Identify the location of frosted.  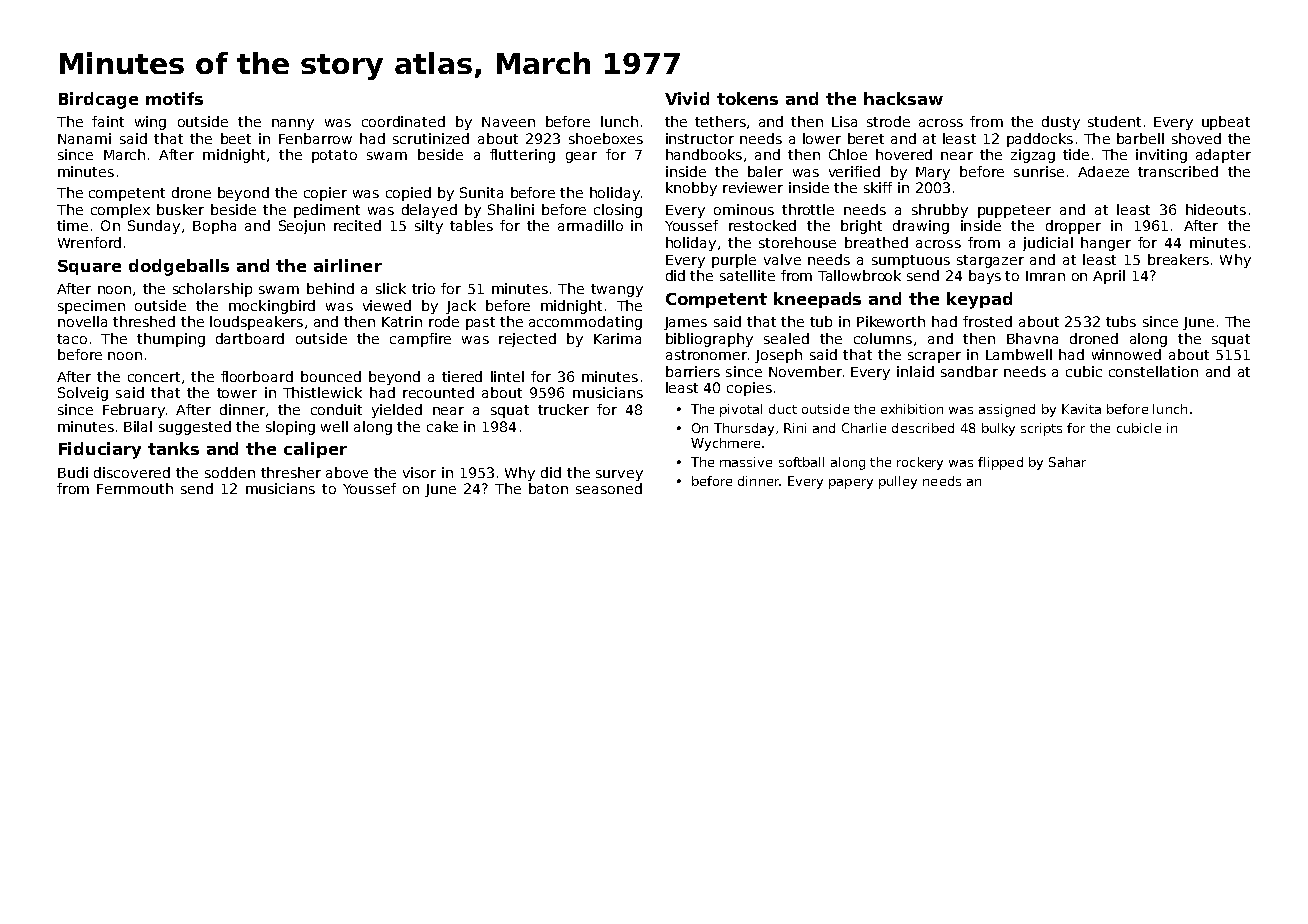
(987, 321).
